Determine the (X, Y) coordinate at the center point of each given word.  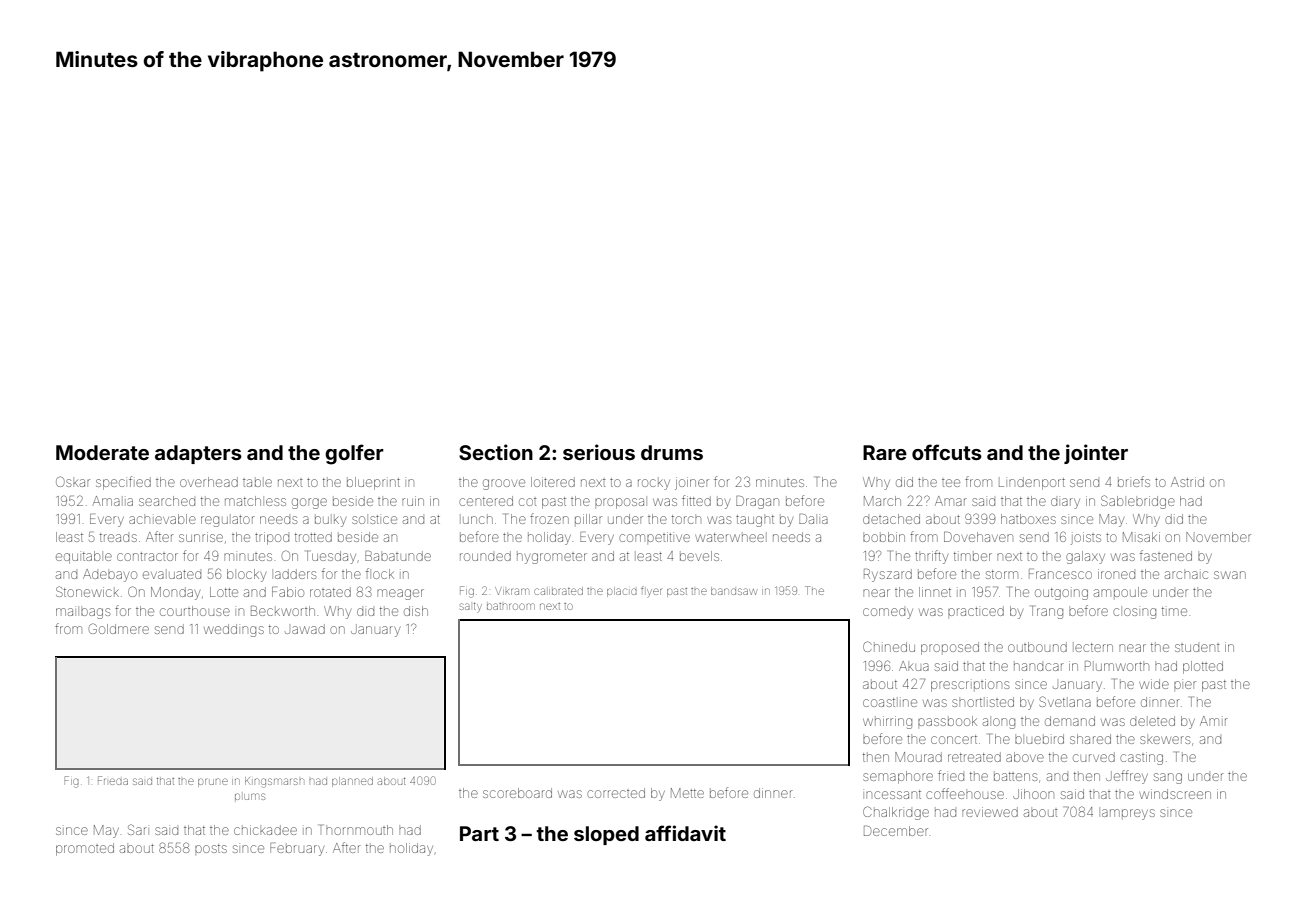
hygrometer (552, 558)
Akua (914, 666)
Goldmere (119, 628)
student (1197, 648)
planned (352, 782)
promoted (85, 849)
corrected (616, 793)
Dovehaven (978, 537)
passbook (947, 721)
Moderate (102, 452)
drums (672, 452)
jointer (1096, 454)
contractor (147, 556)
